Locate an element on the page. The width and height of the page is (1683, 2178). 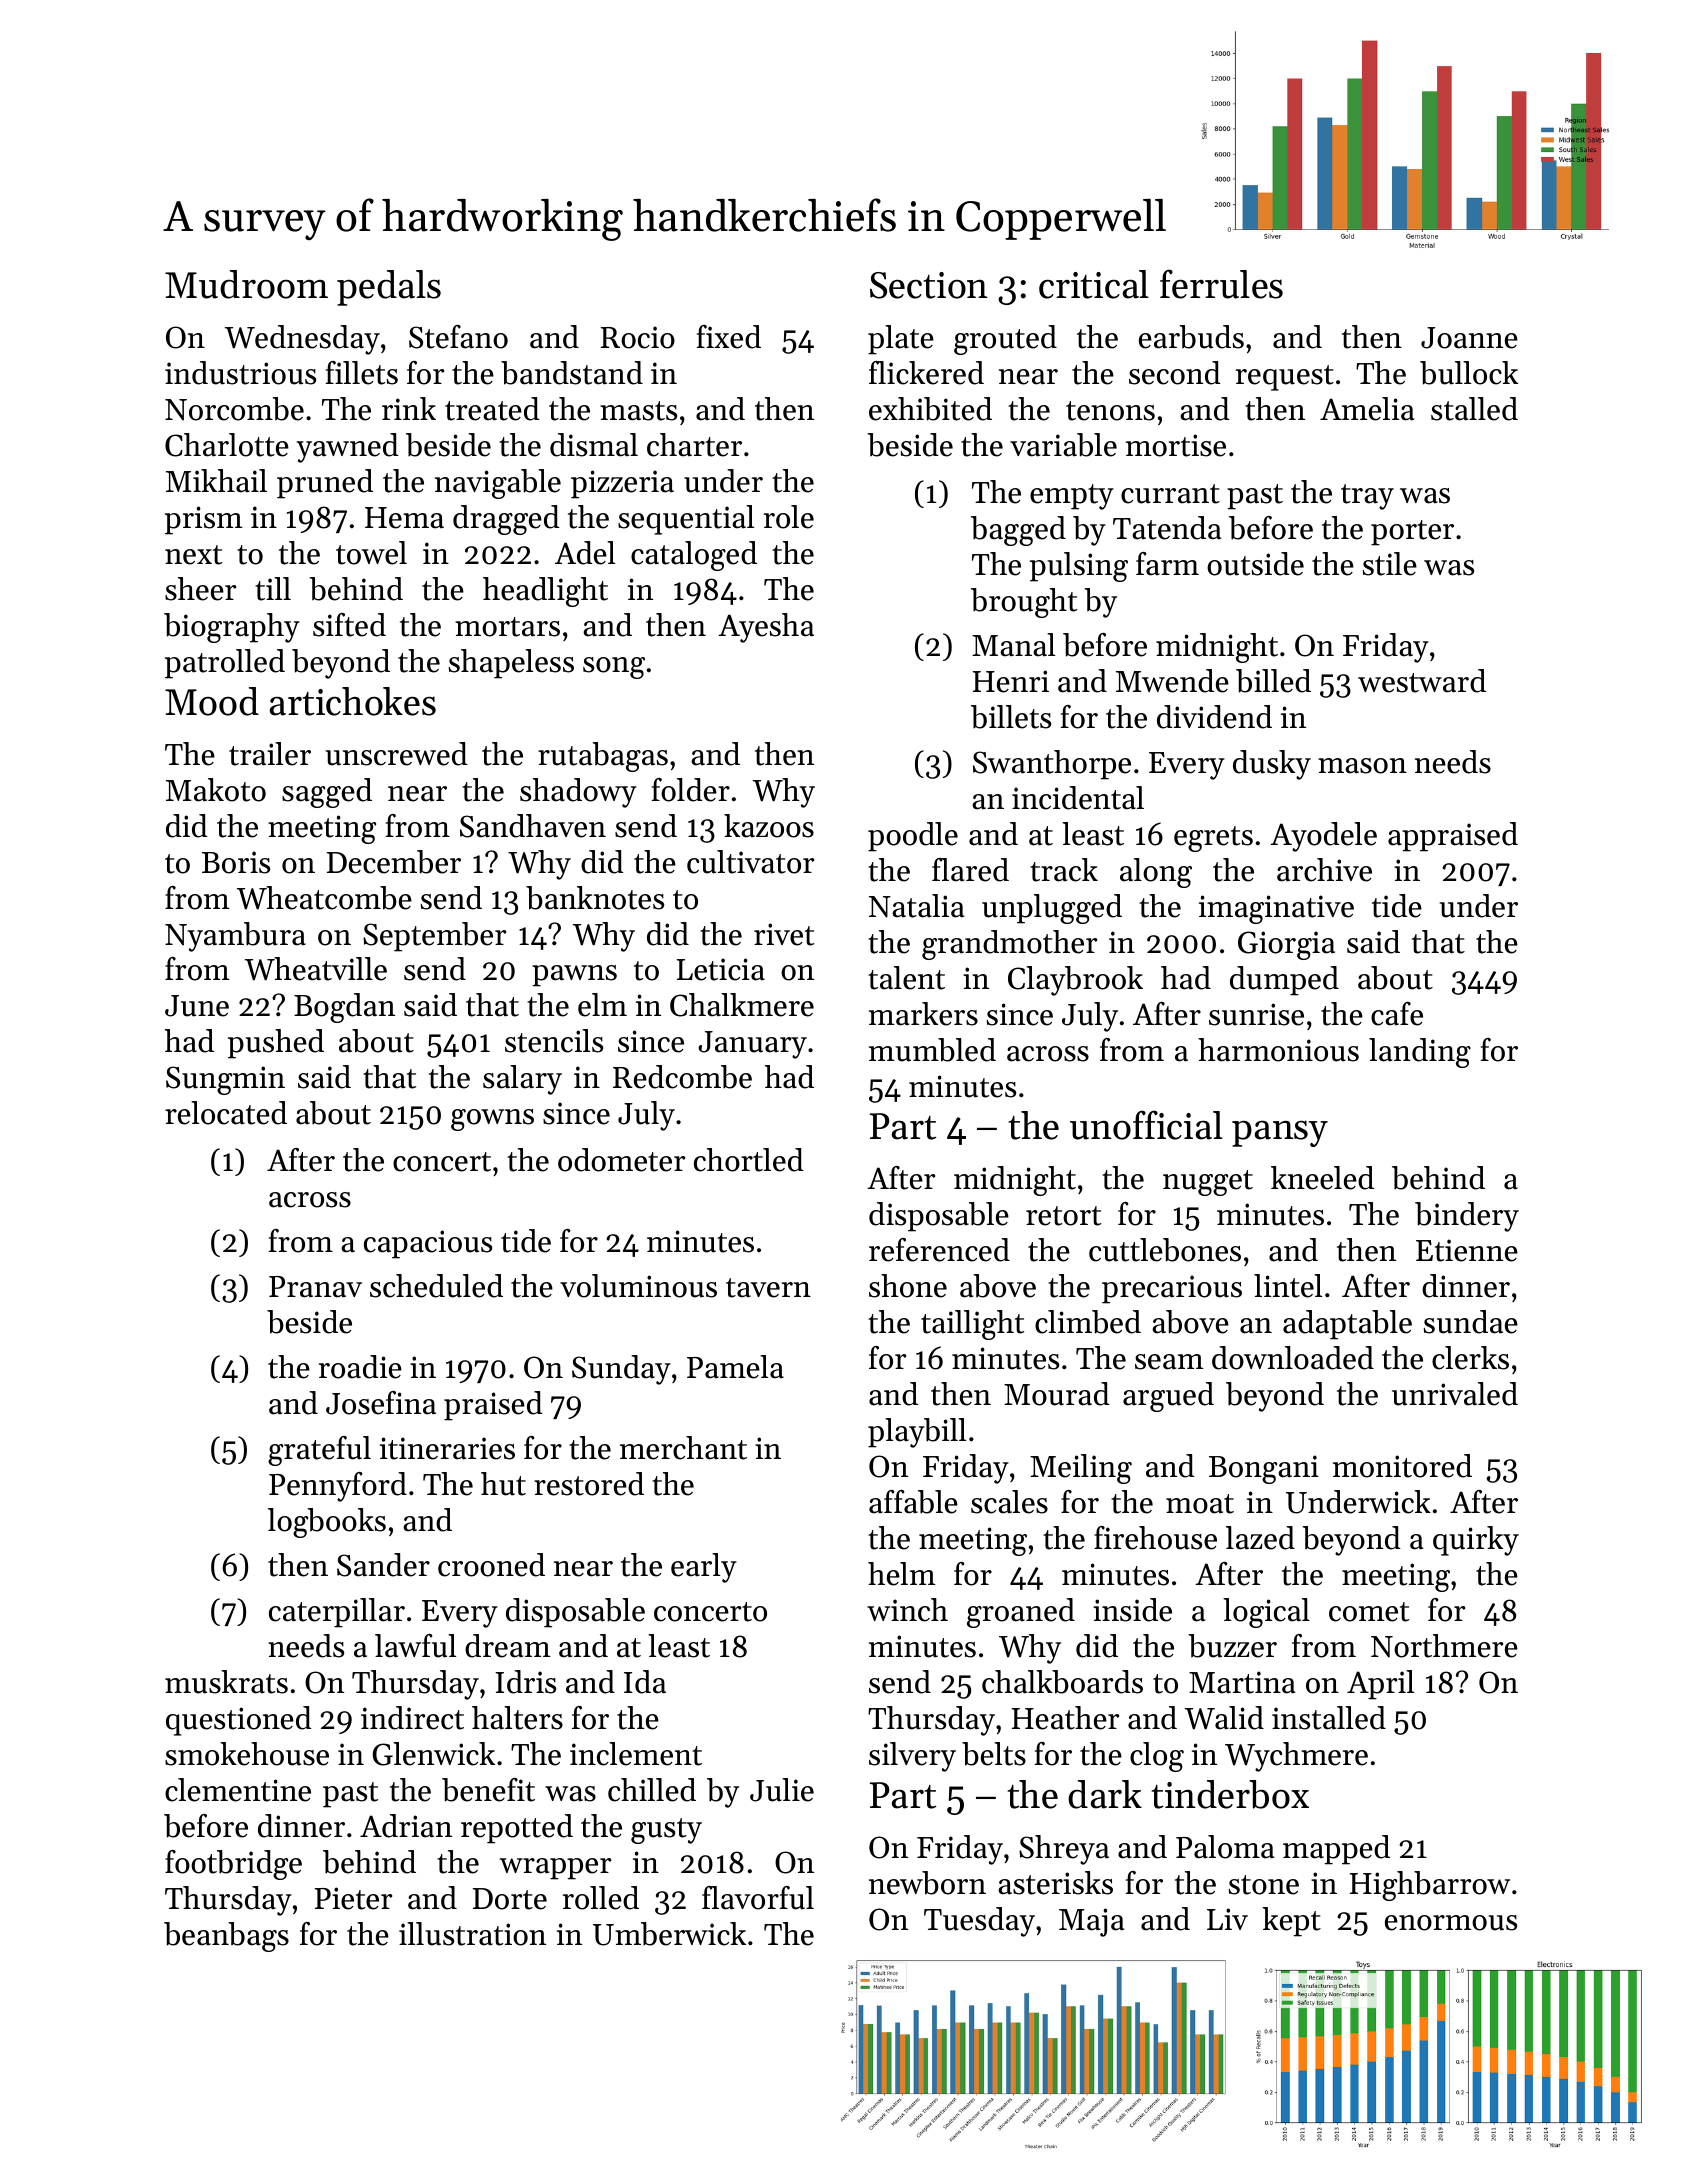
repotted is located at coordinates (517, 1829).
